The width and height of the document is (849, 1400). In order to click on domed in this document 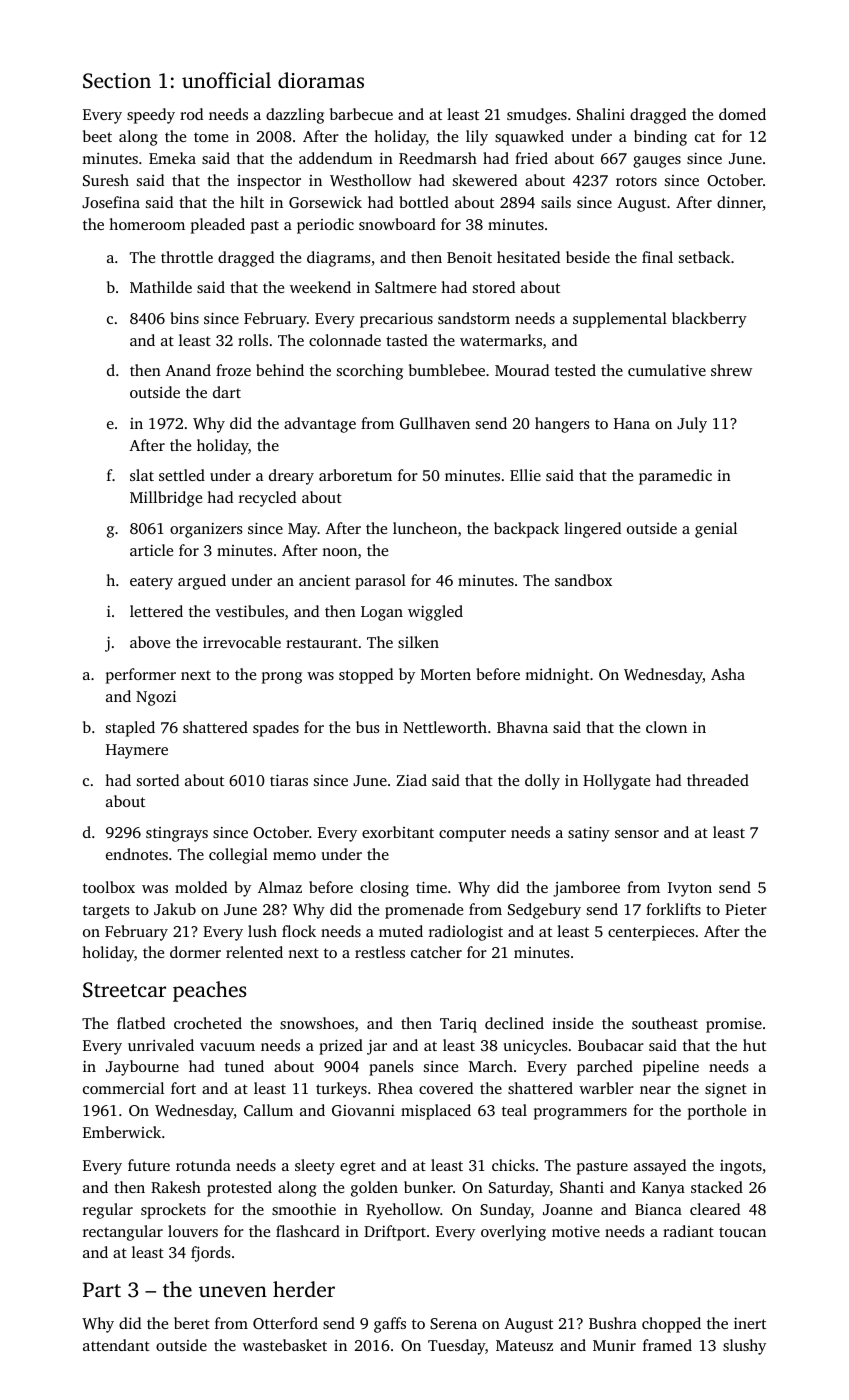, I will do `click(742, 114)`.
